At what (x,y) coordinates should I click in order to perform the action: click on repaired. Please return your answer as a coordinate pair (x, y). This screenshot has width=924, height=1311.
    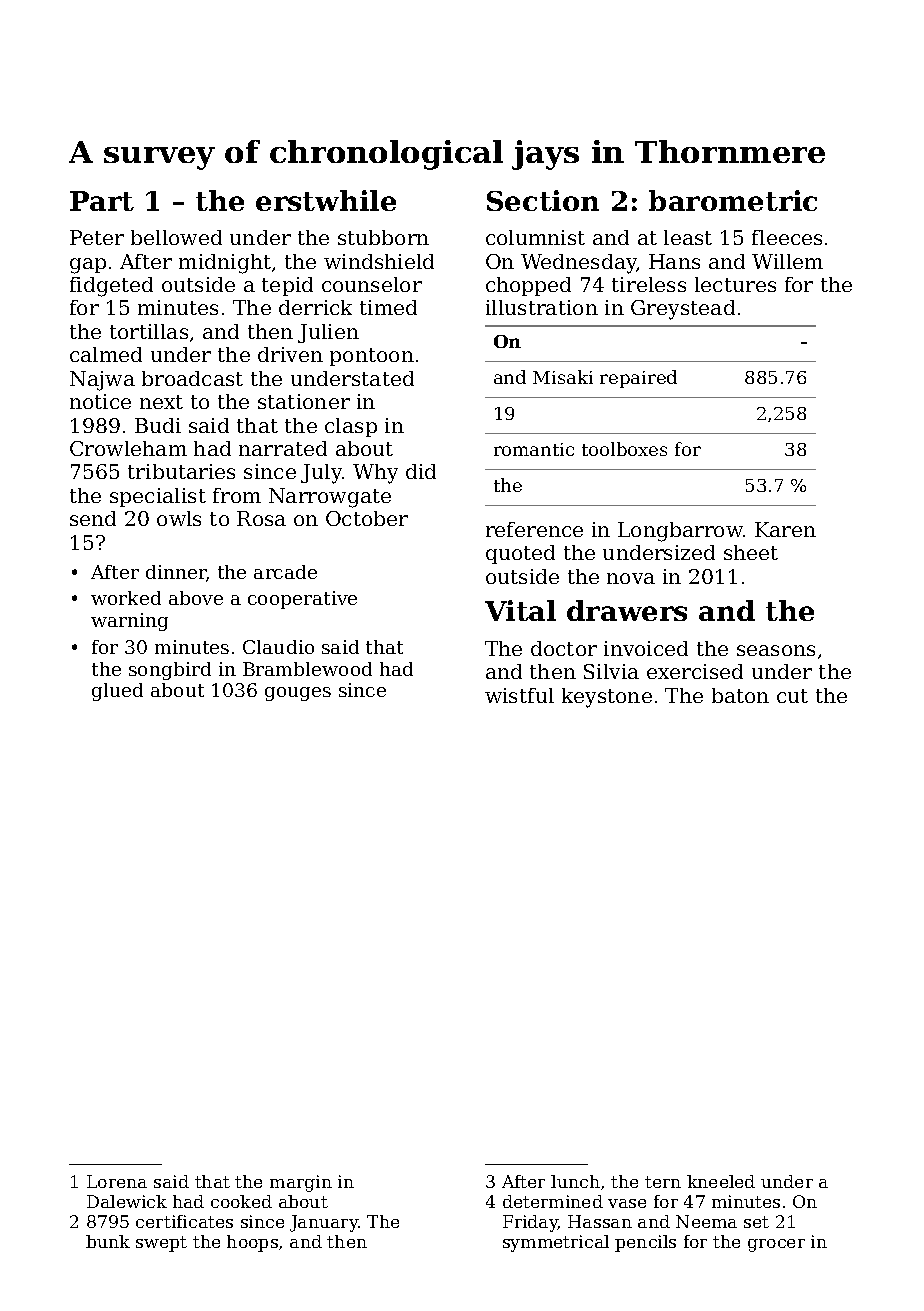
    Looking at the image, I should click on (638, 379).
